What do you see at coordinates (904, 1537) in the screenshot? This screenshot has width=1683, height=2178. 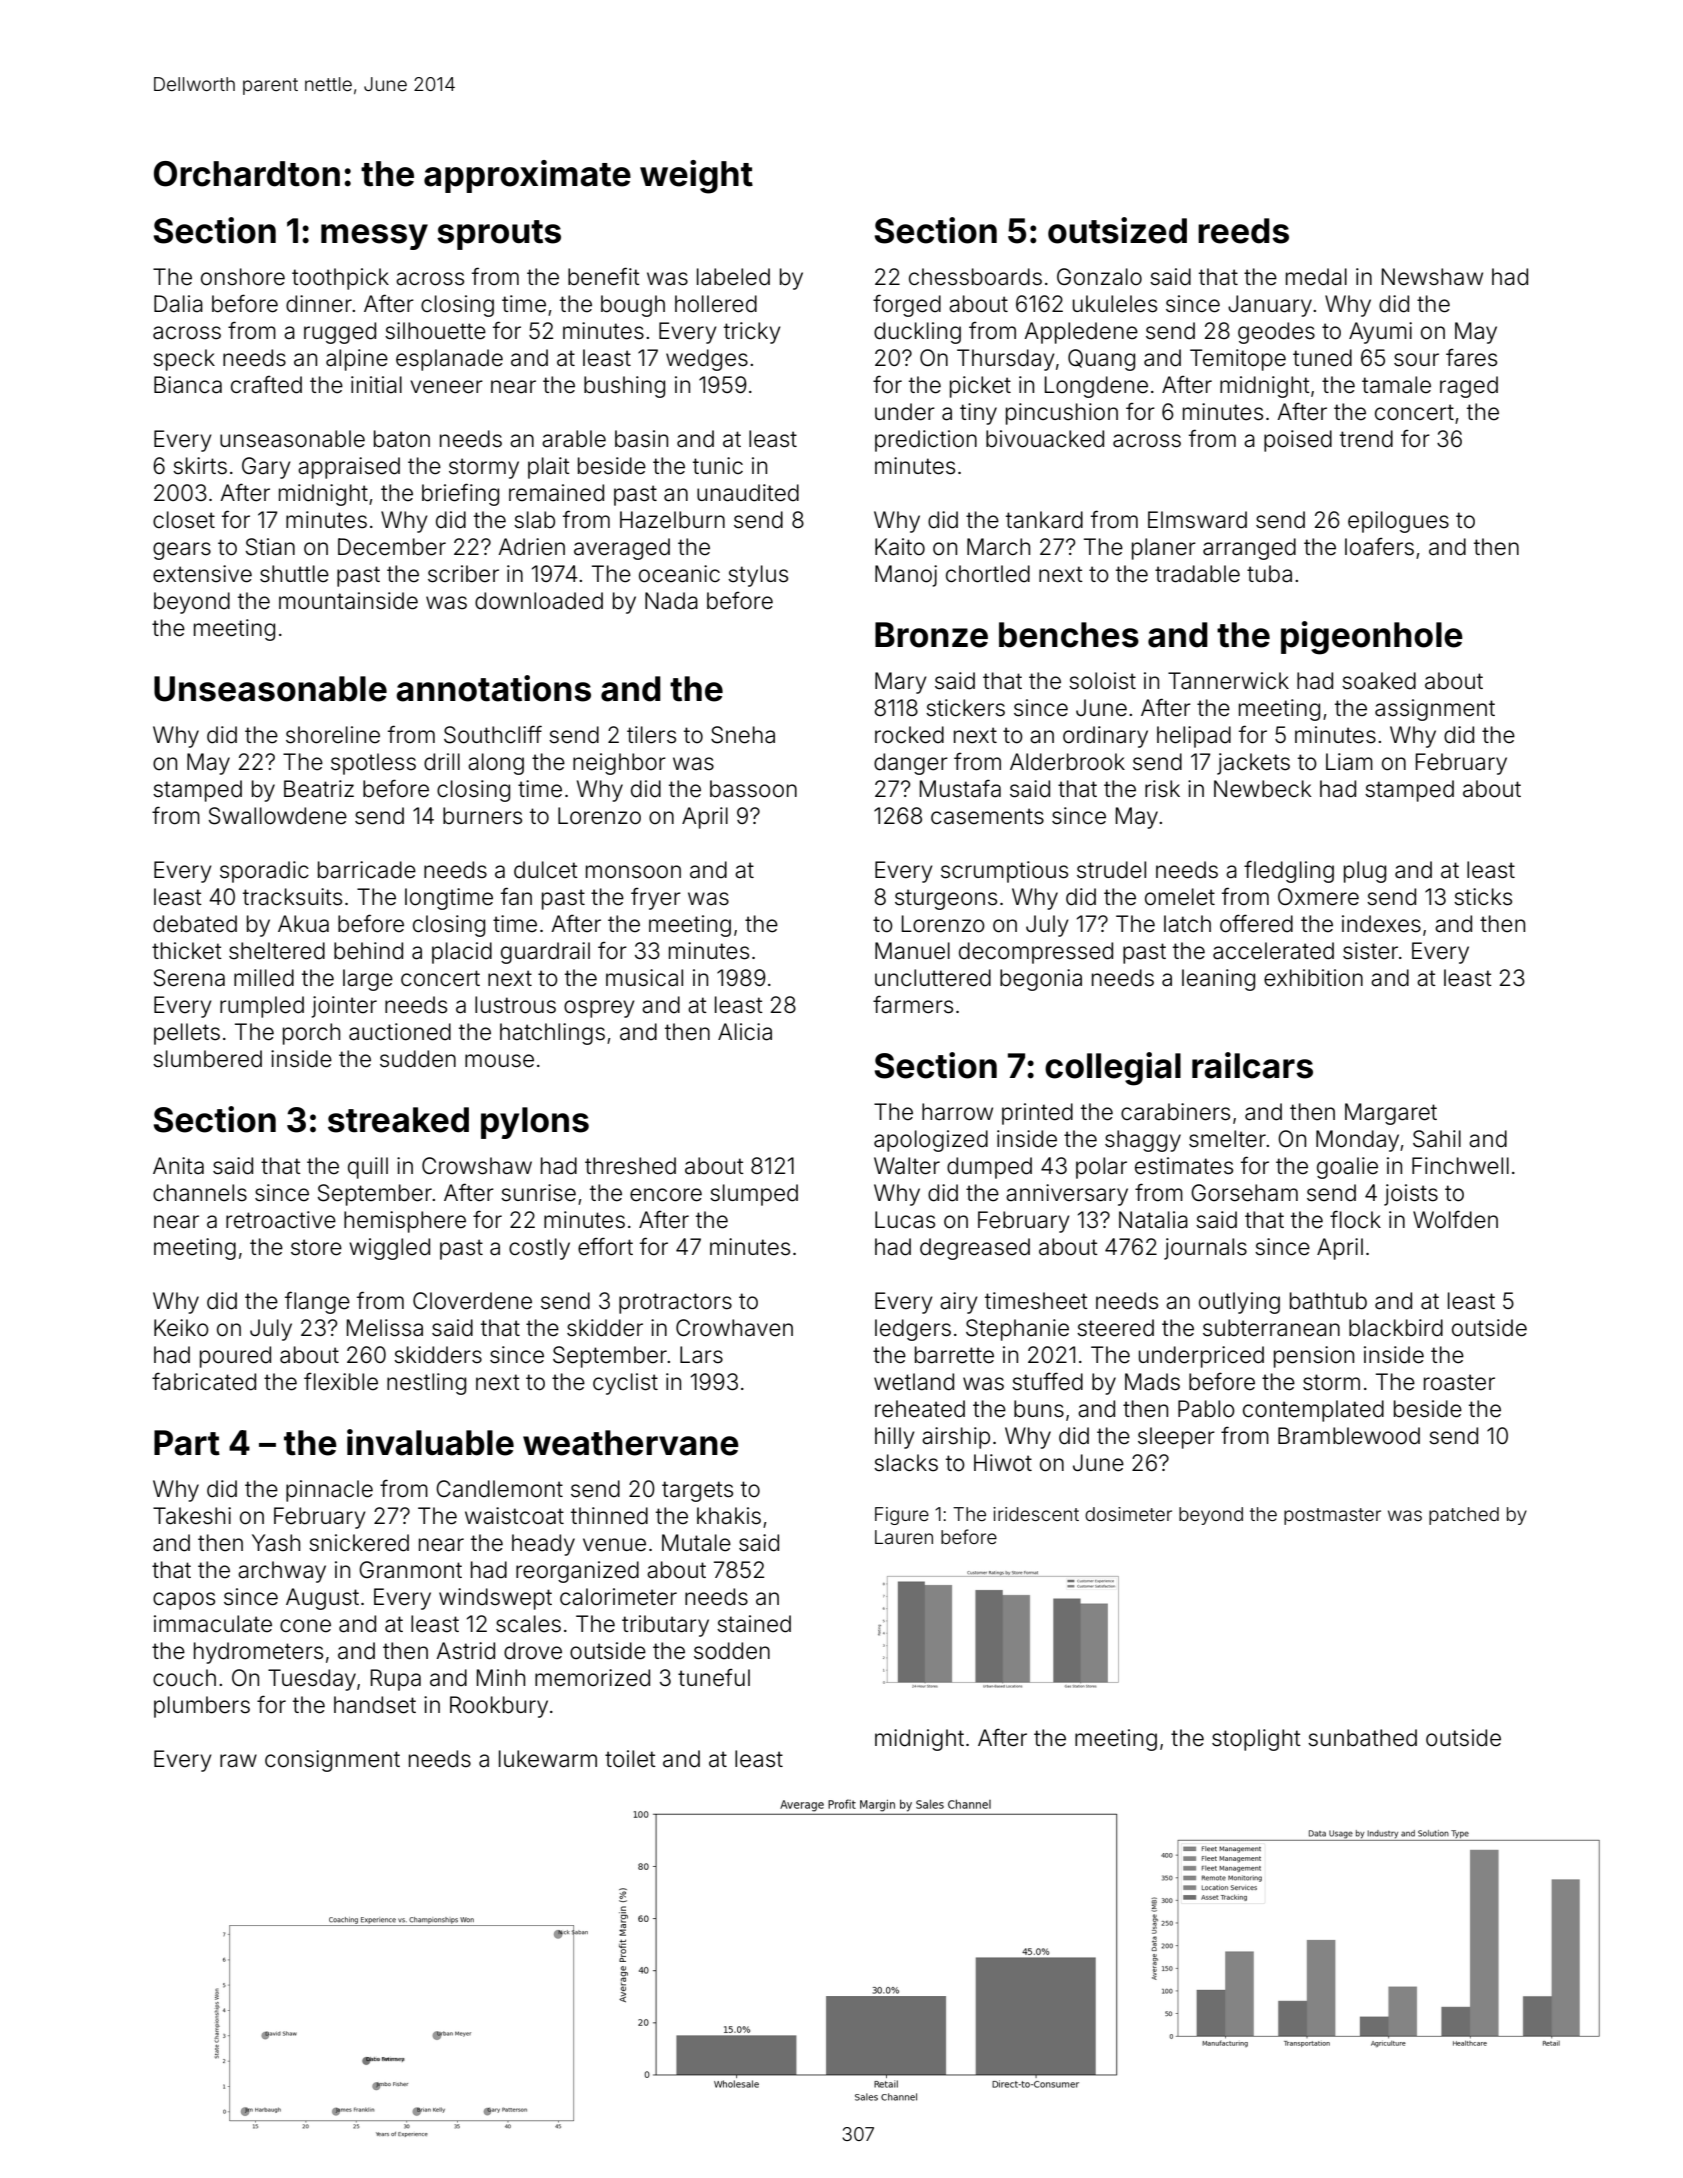 I see `Lauren` at bounding box center [904, 1537].
